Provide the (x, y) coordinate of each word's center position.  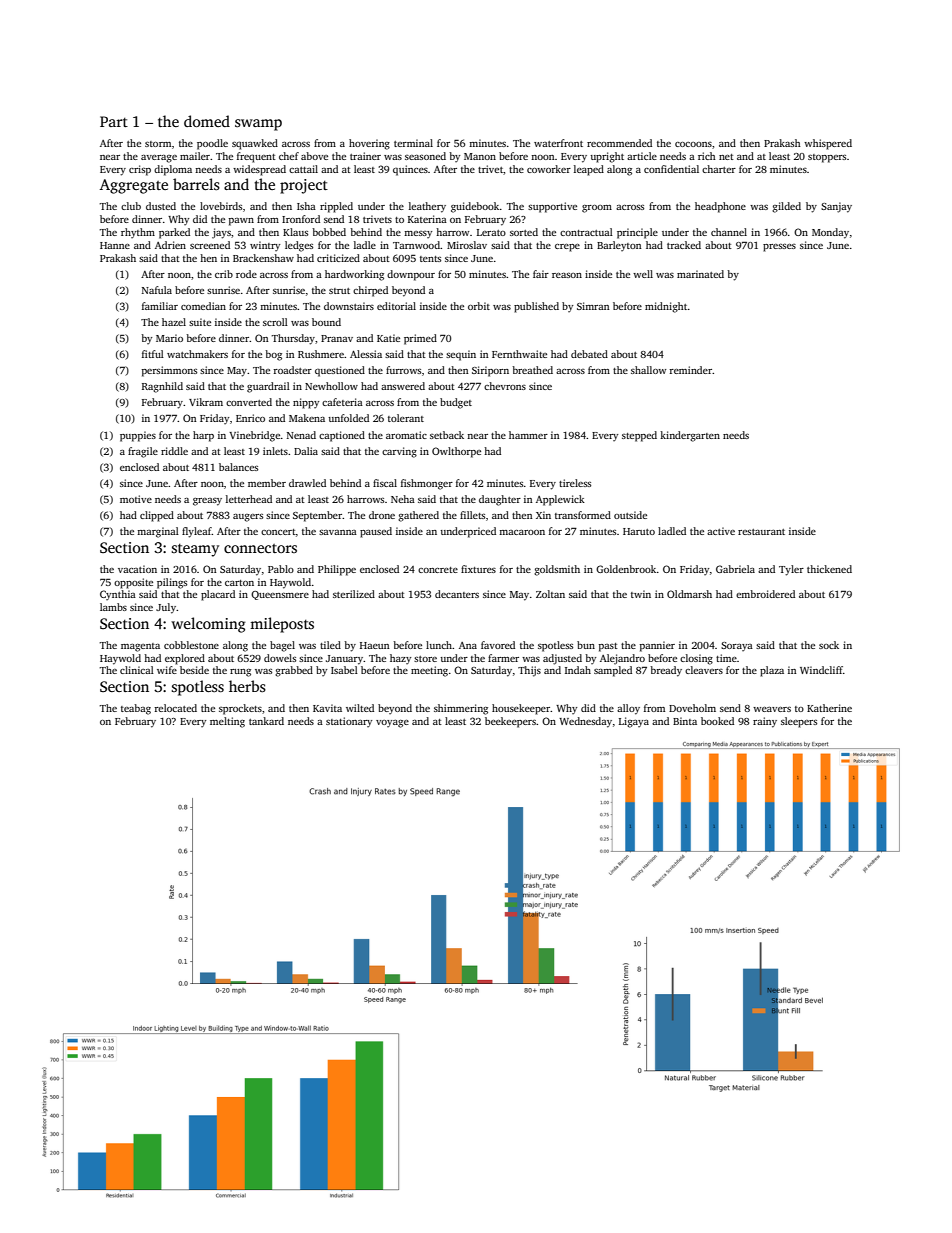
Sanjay (836, 207)
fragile (143, 452)
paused (376, 532)
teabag (136, 709)
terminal (413, 143)
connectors (260, 548)
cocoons (693, 144)
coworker (549, 169)
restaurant (761, 532)
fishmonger (427, 484)
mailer (195, 156)
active (721, 531)
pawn (241, 222)
